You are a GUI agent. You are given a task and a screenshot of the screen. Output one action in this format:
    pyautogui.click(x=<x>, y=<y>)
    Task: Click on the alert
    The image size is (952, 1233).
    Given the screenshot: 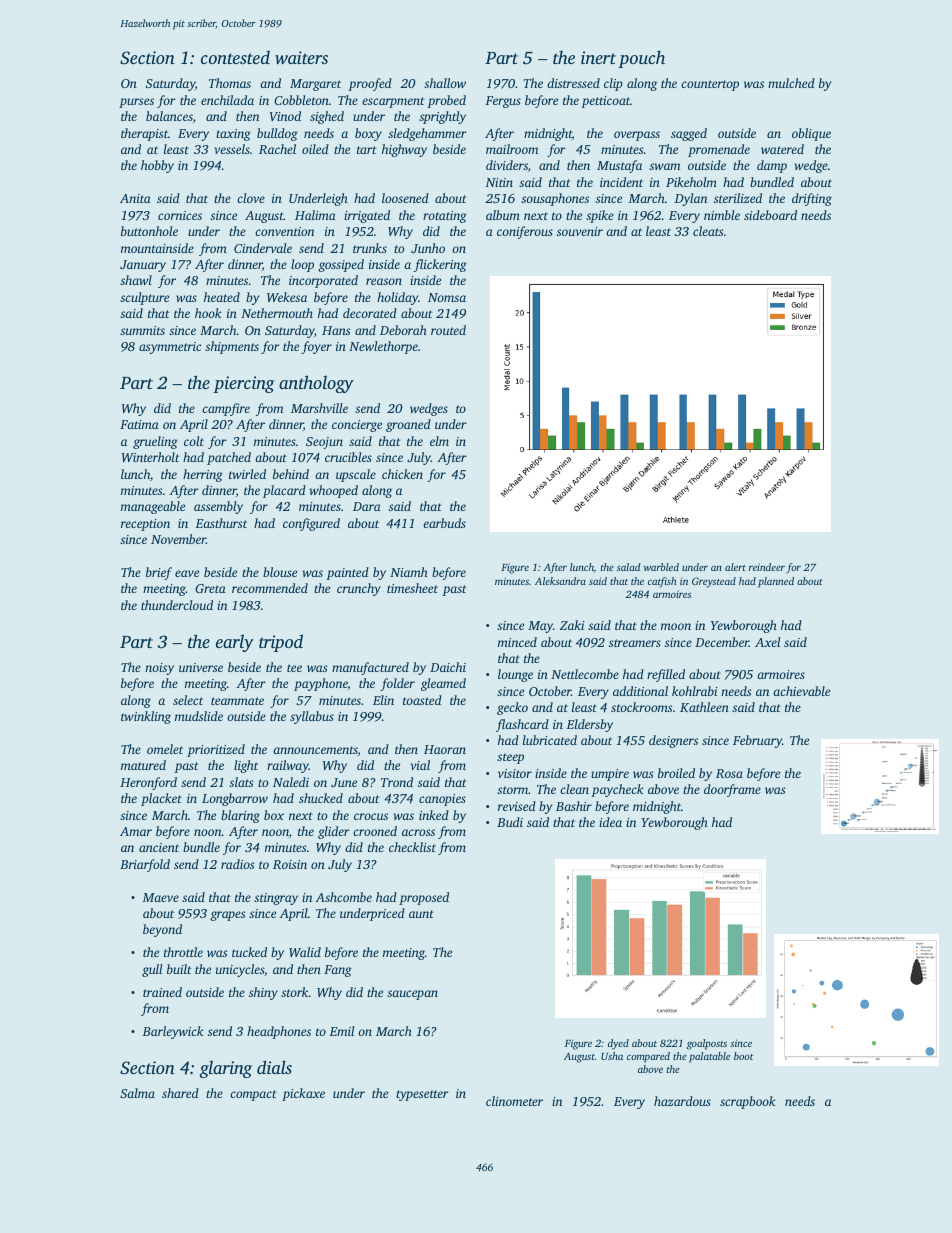 What is the action you would take?
    pyautogui.click(x=735, y=567)
